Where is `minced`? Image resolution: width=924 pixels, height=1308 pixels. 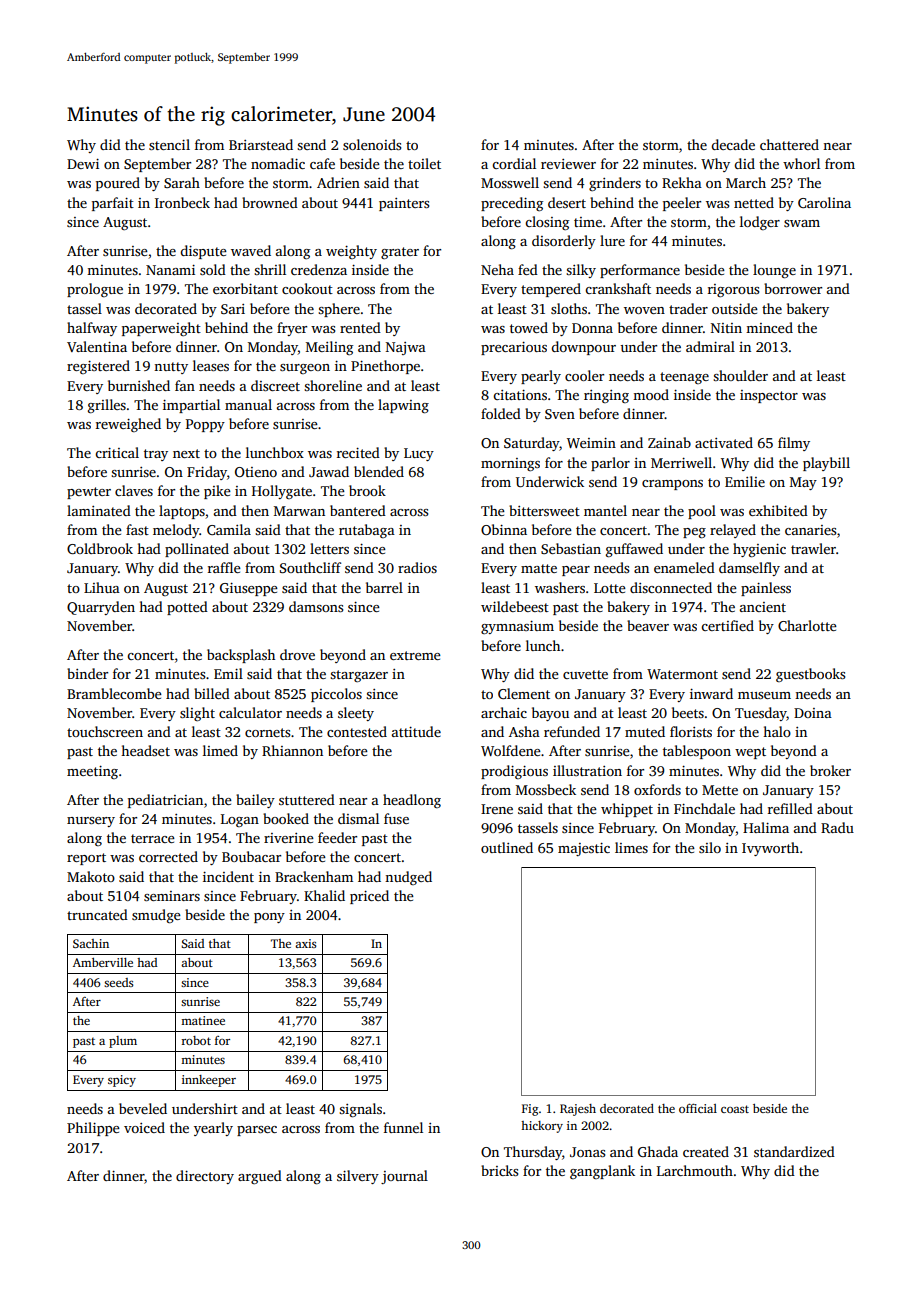
minced is located at coordinates (769, 327).
